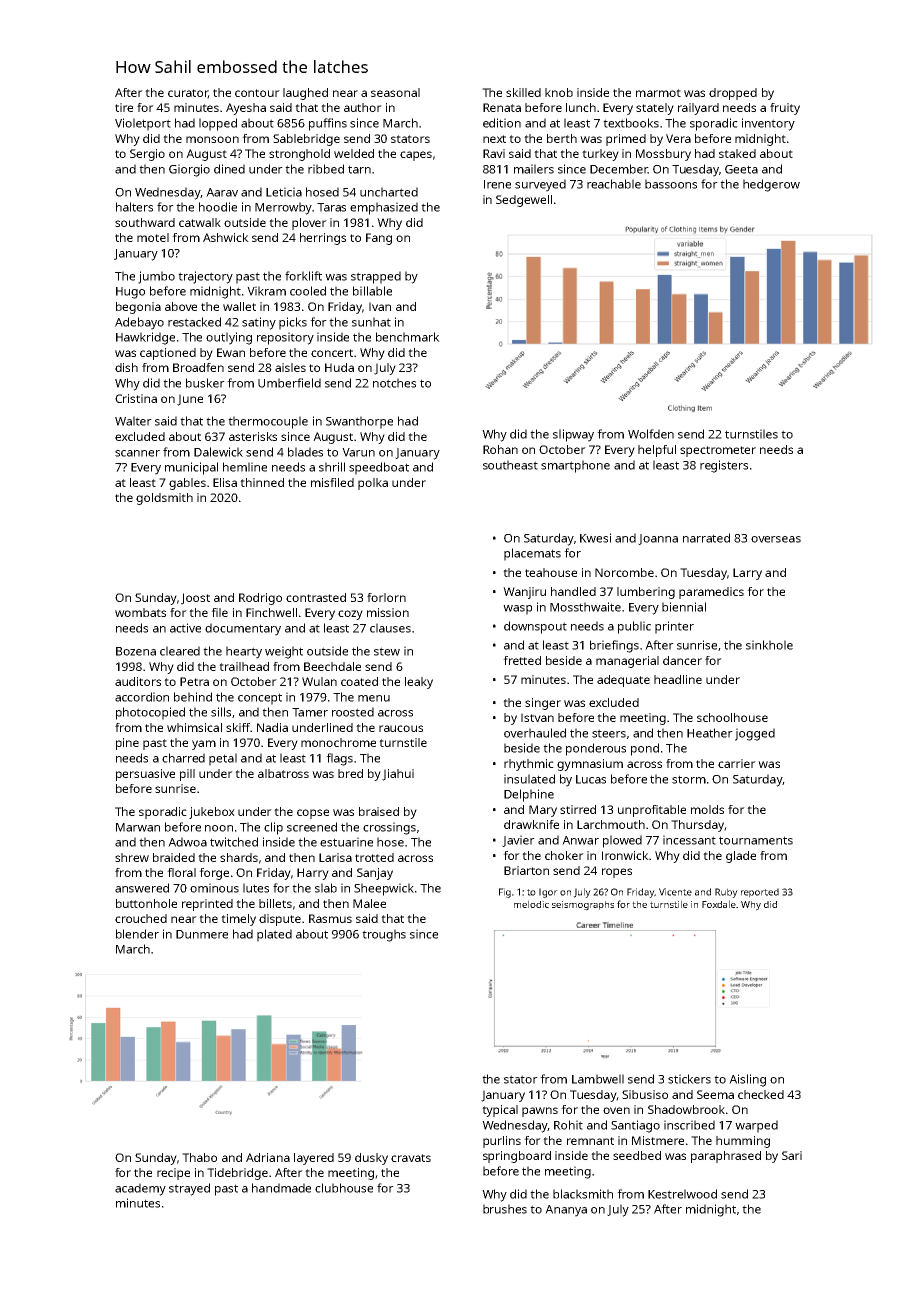  Describe the element at coordinates (395, 92) in the image. I see `seasonal` at that location.
